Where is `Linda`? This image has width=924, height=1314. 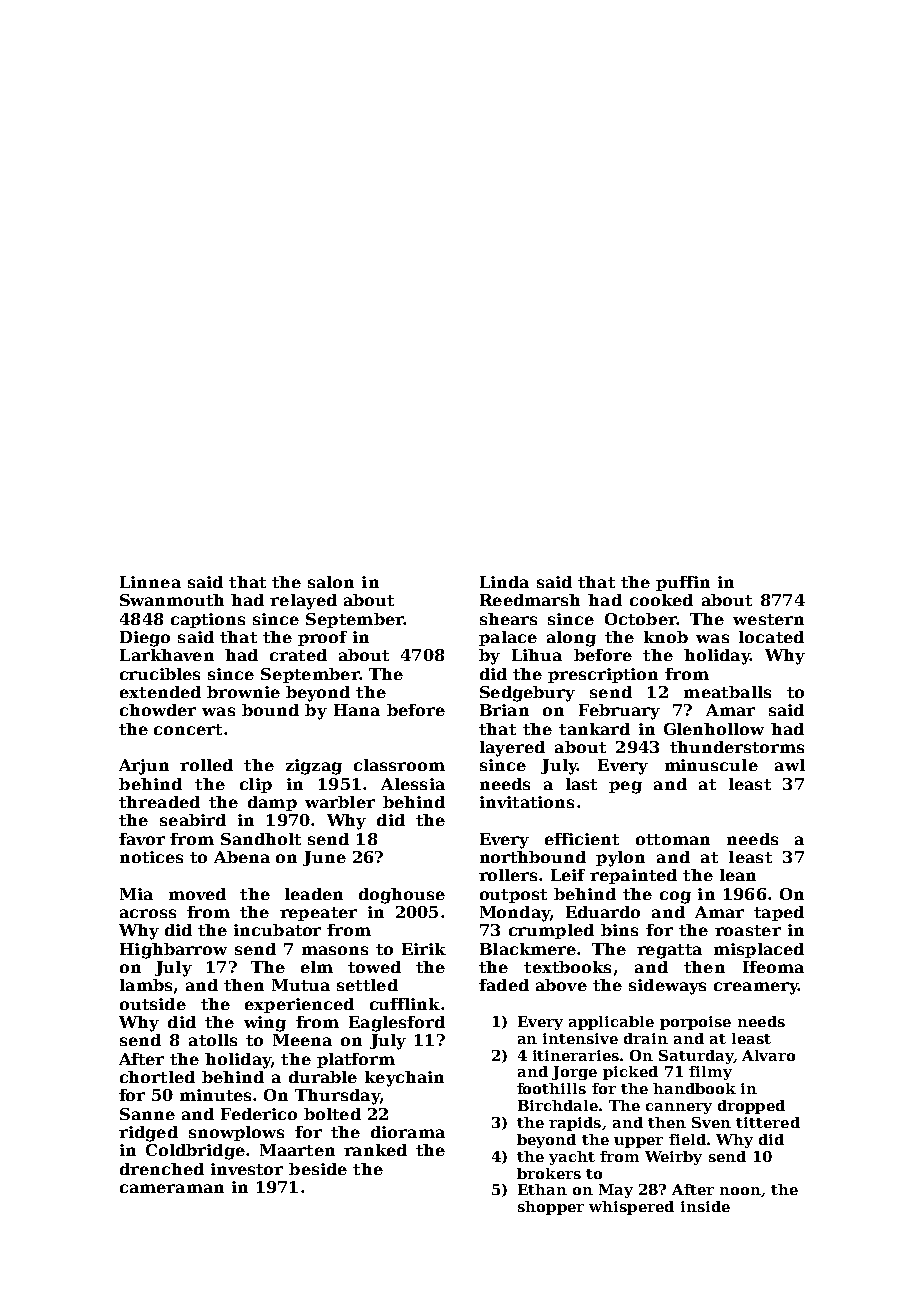
Linda is located at coordinates (504, 582).
